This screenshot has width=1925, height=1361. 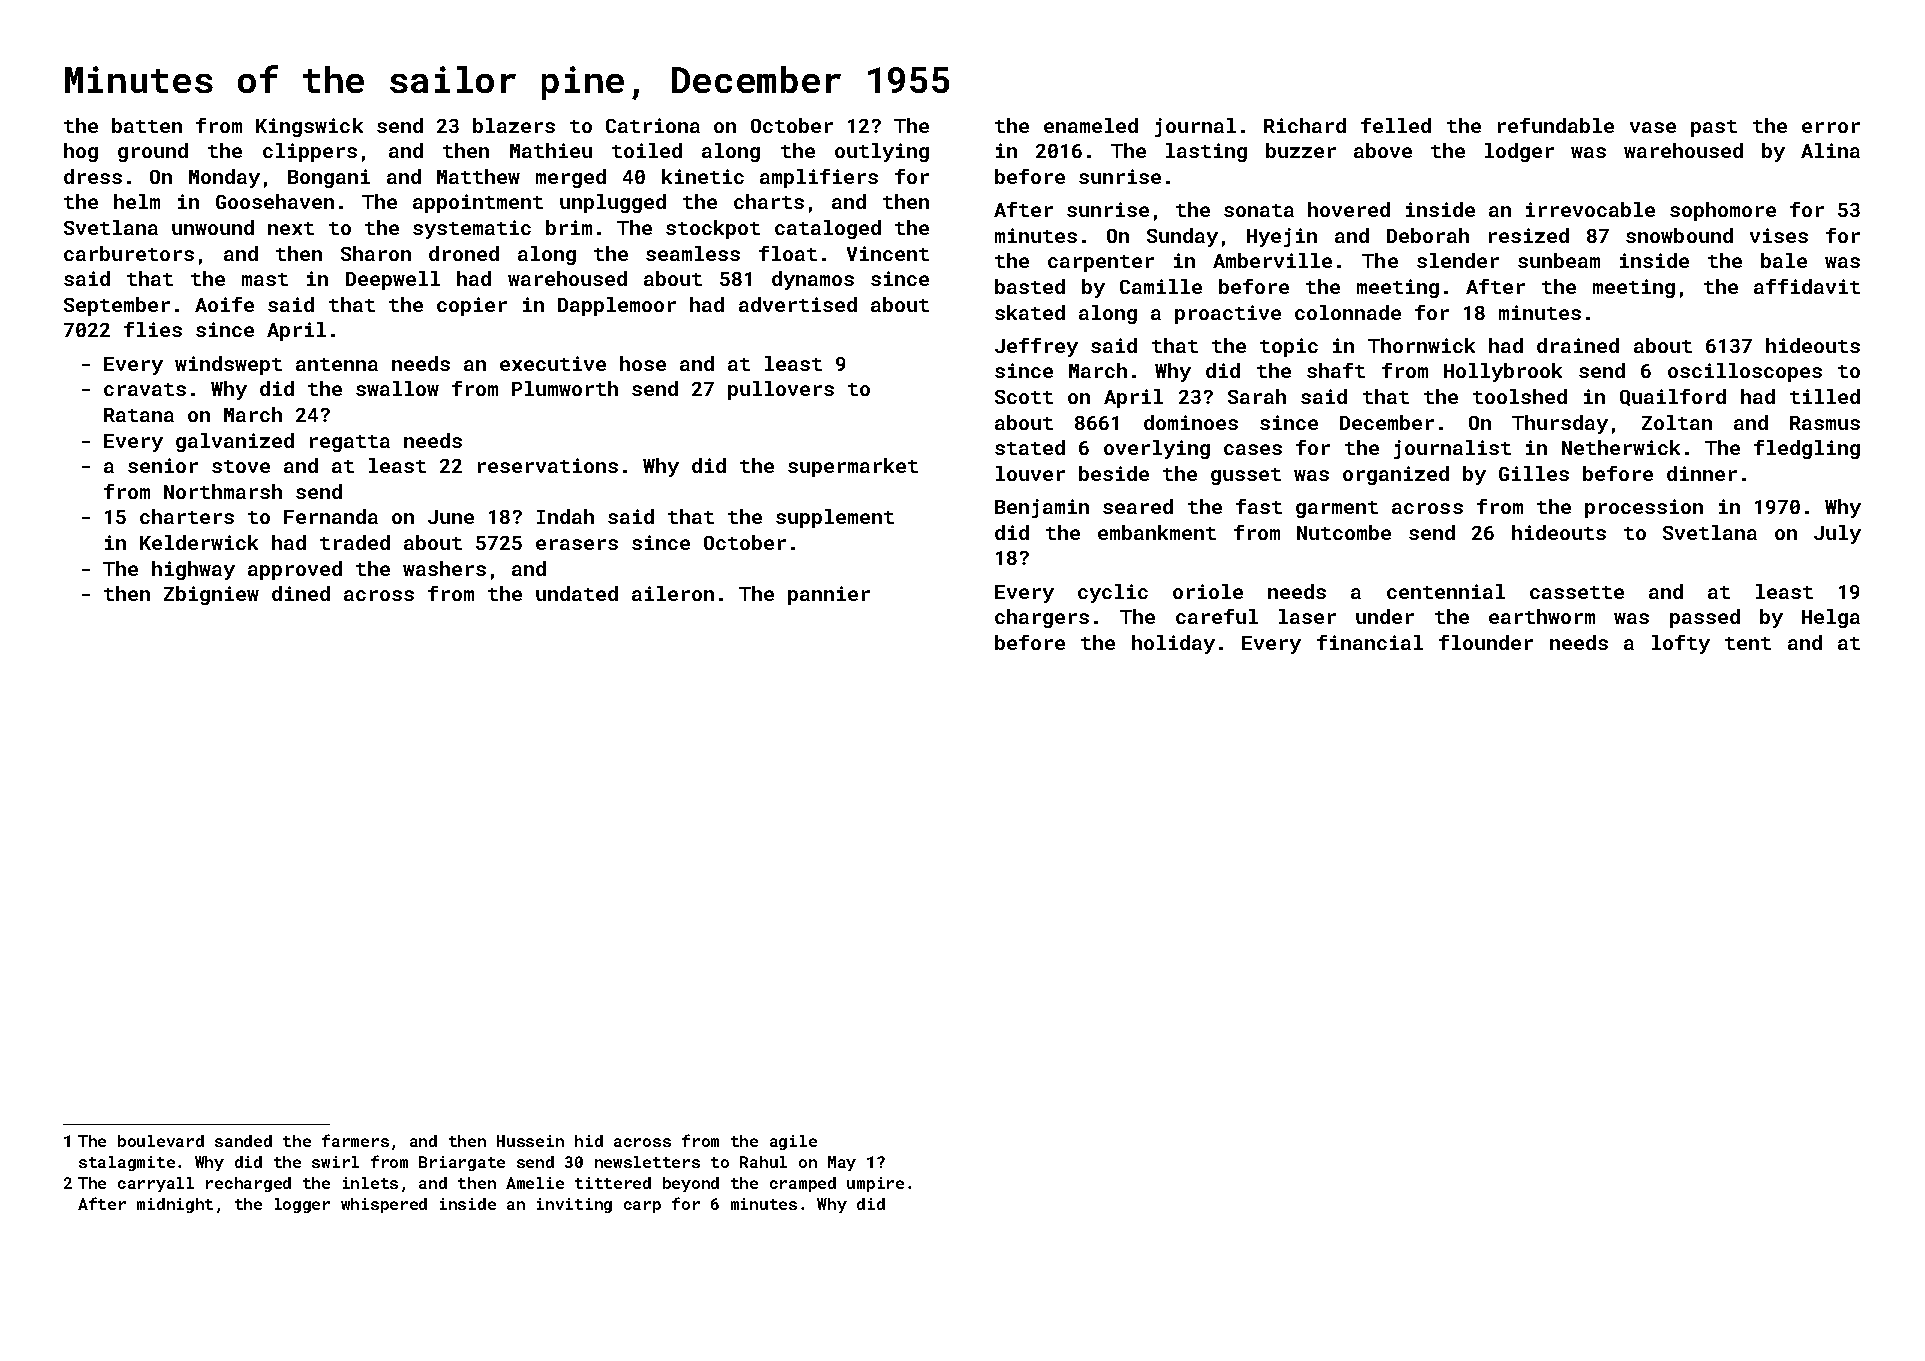 I want to click on dined, so click(x=301, y=593).
